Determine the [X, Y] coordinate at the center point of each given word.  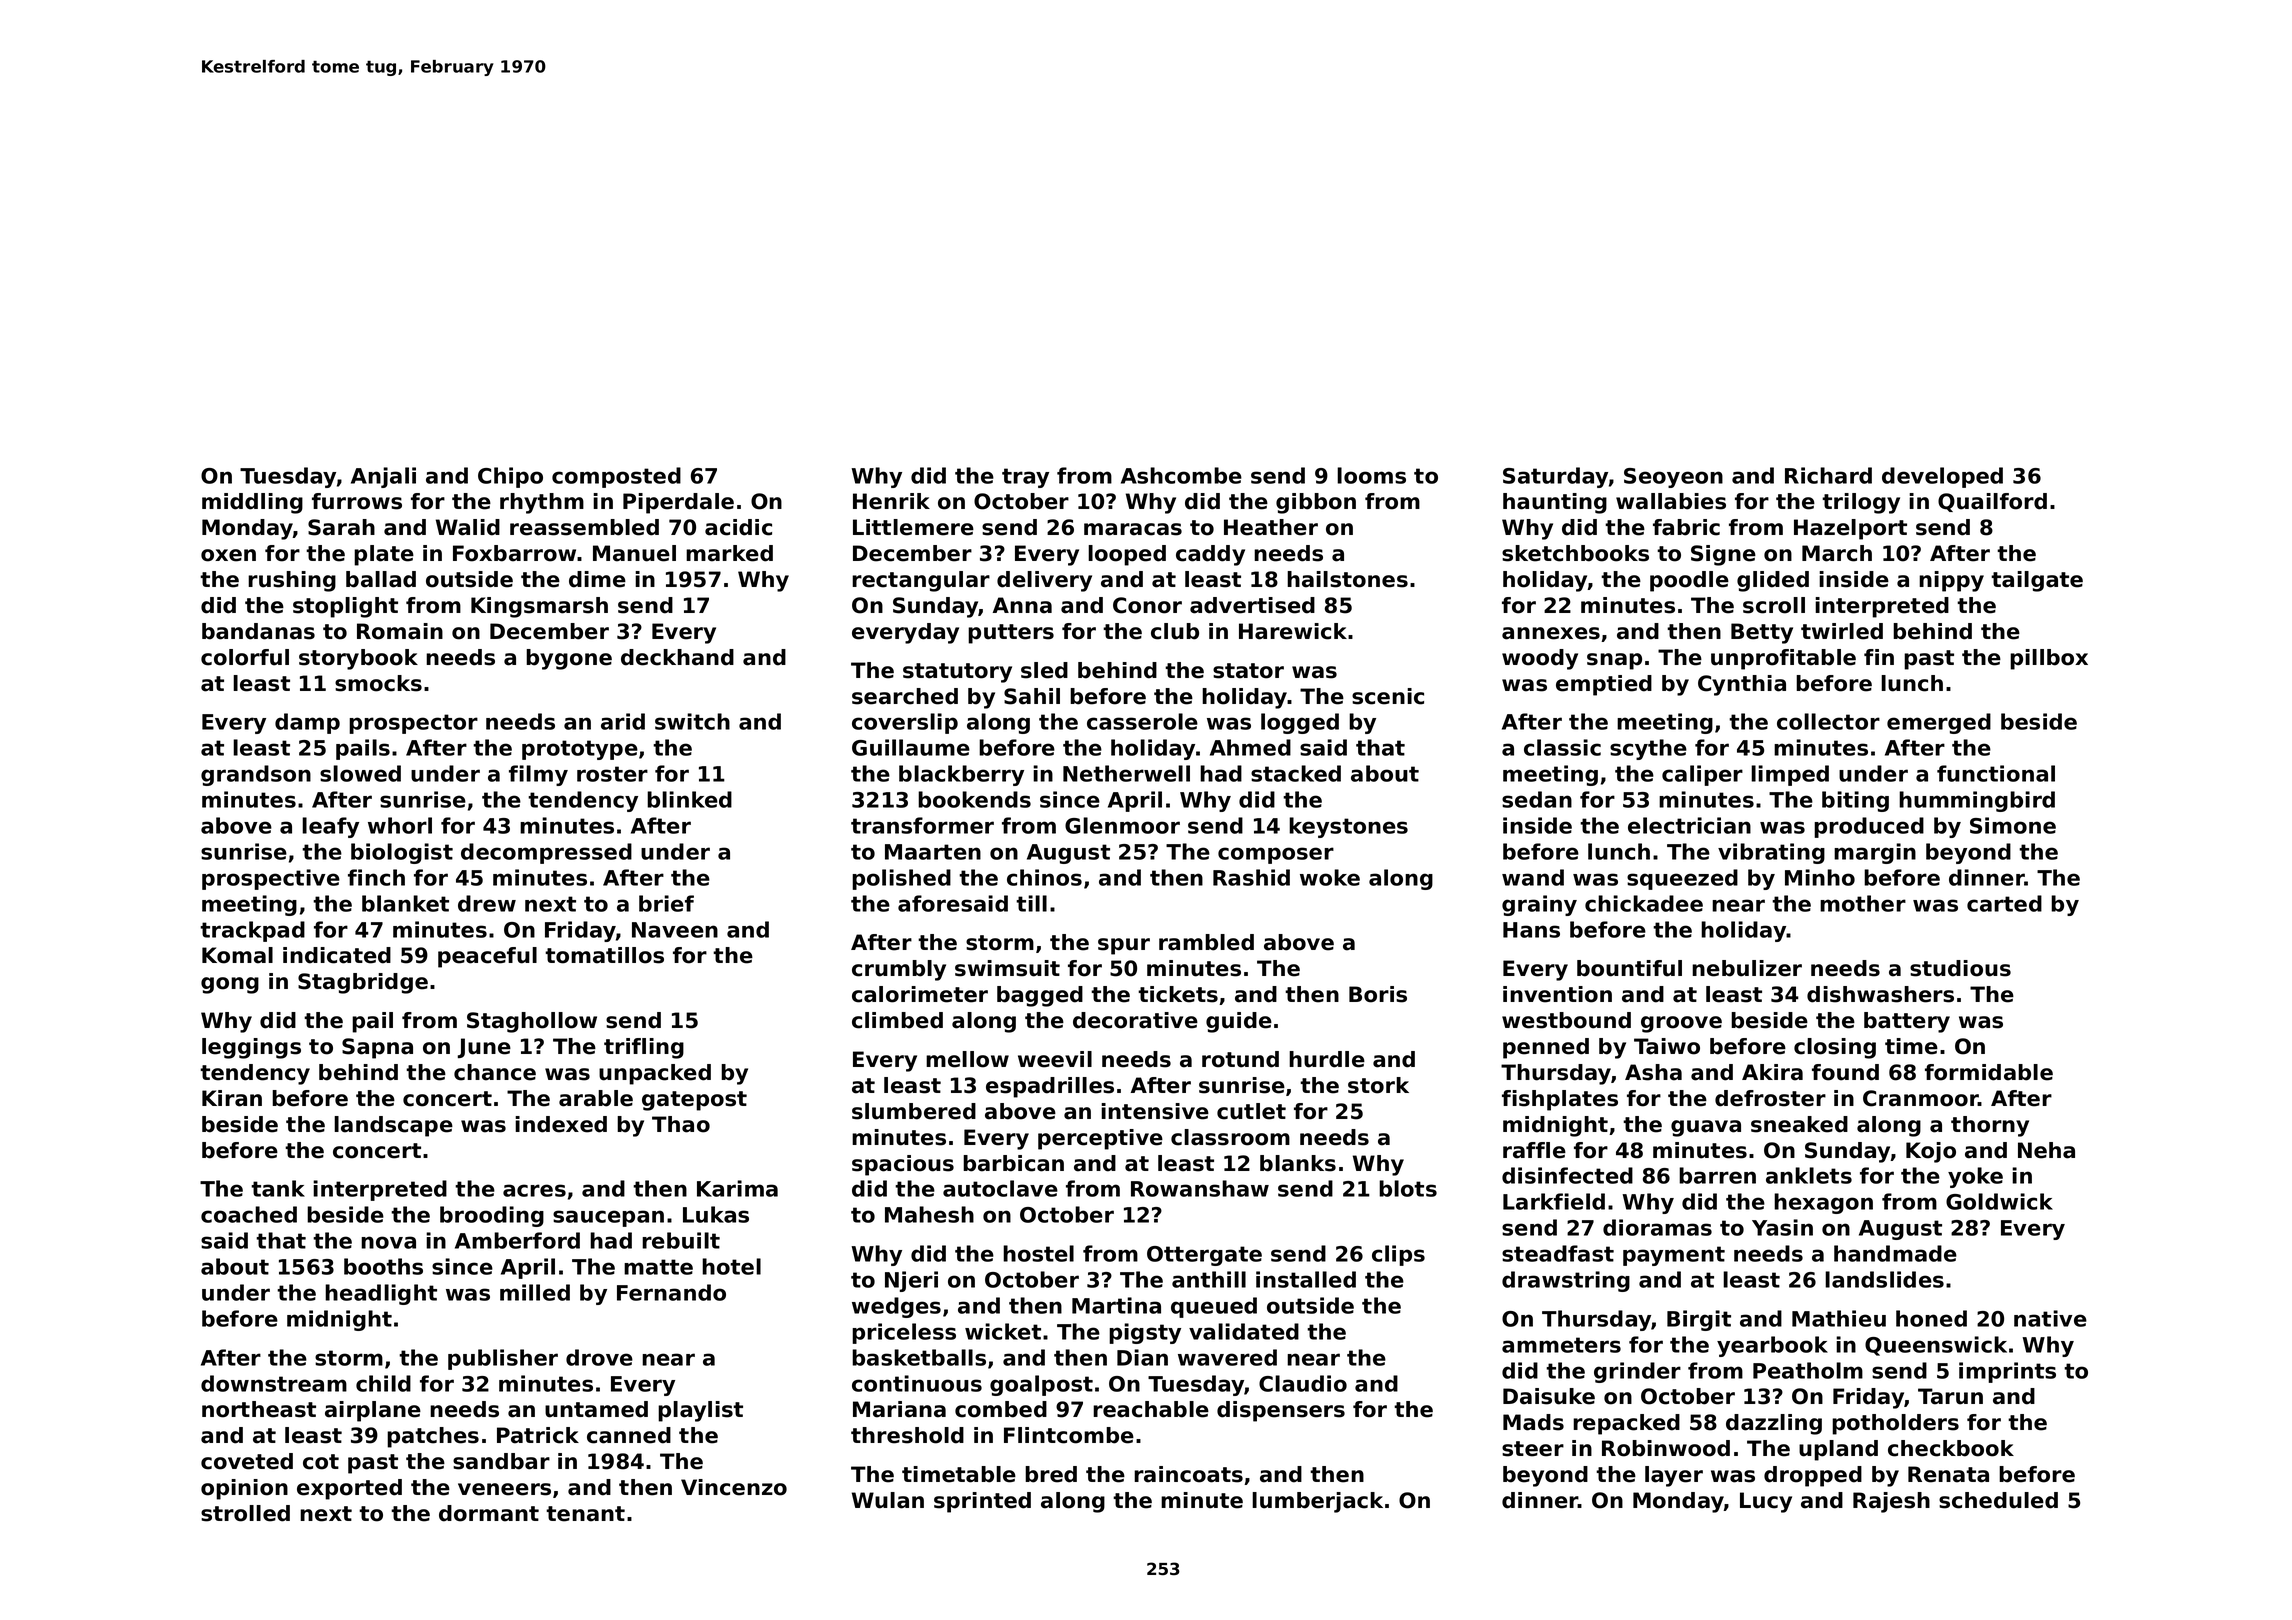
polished [901, 879]
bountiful [1629, 968]
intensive [1155, 1111]
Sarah [341, 527]
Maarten [933, 852]
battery [1907, 1022]
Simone [2013, 825]
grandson [256, 775]
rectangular [921, 581]
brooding [492, 1216]
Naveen [675, 930]
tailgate [2037, 581]
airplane [373, 1411]
